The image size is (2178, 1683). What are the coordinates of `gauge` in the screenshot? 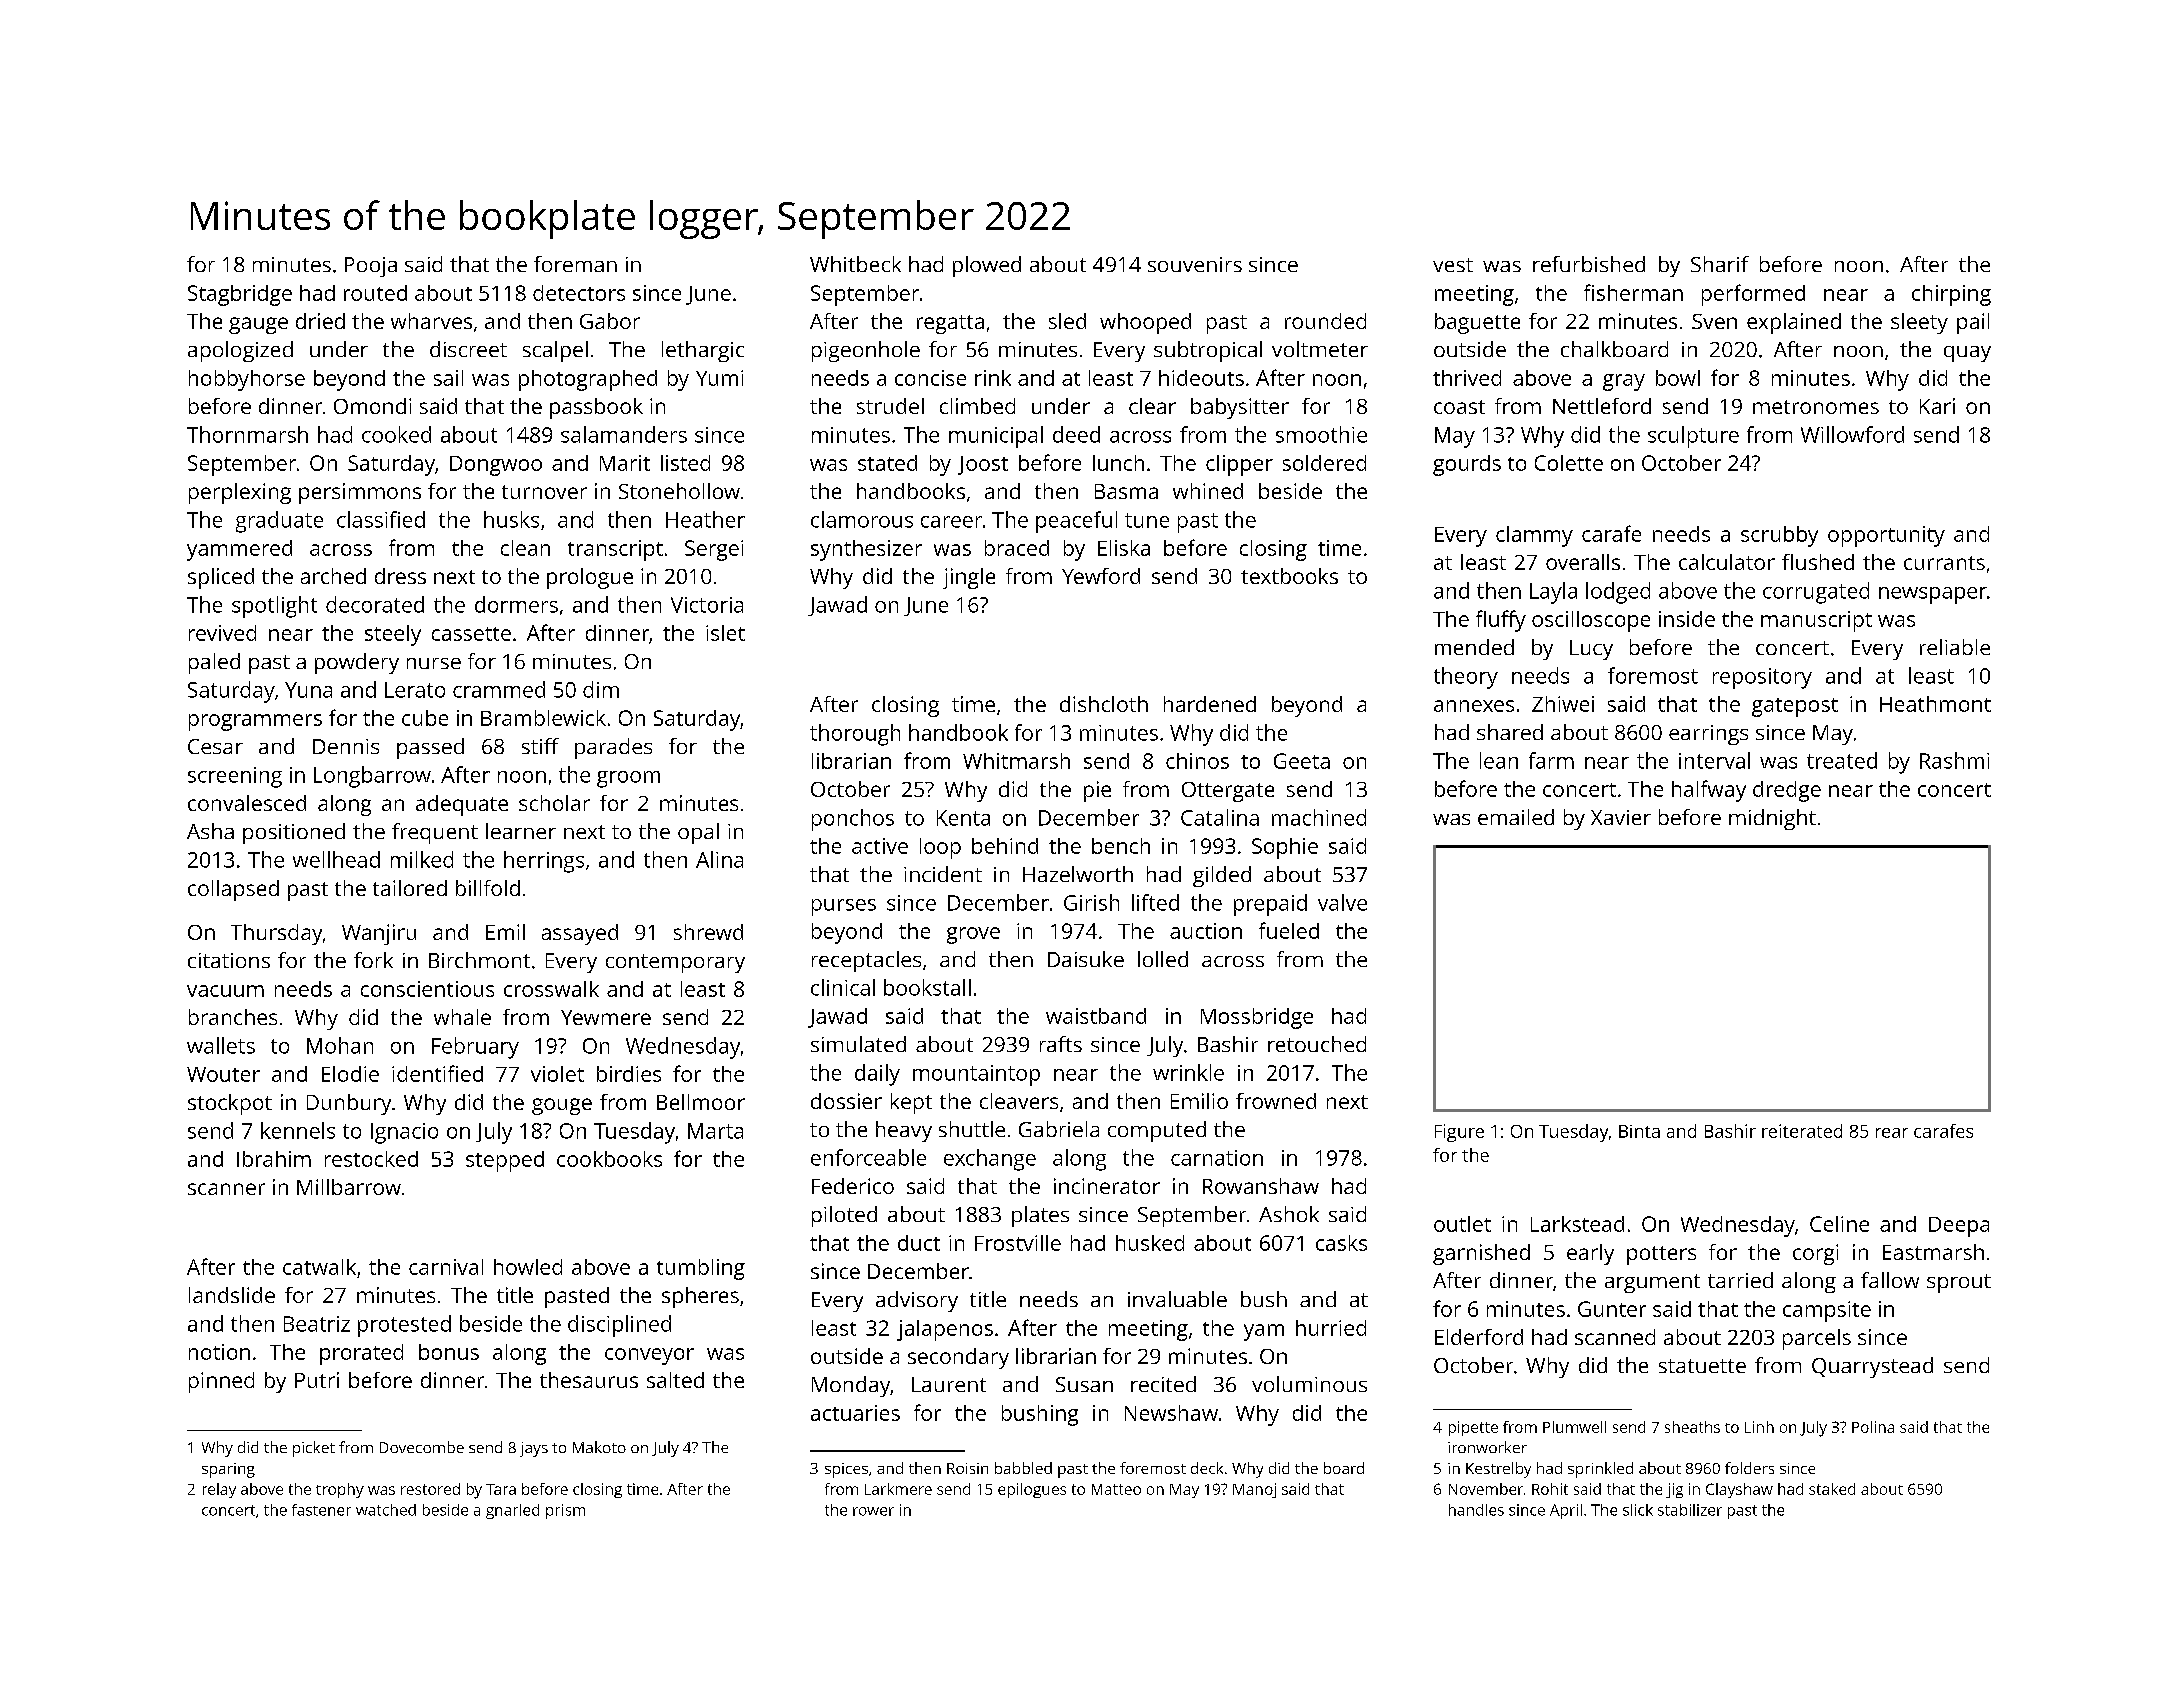 It's located at (258, 325).
